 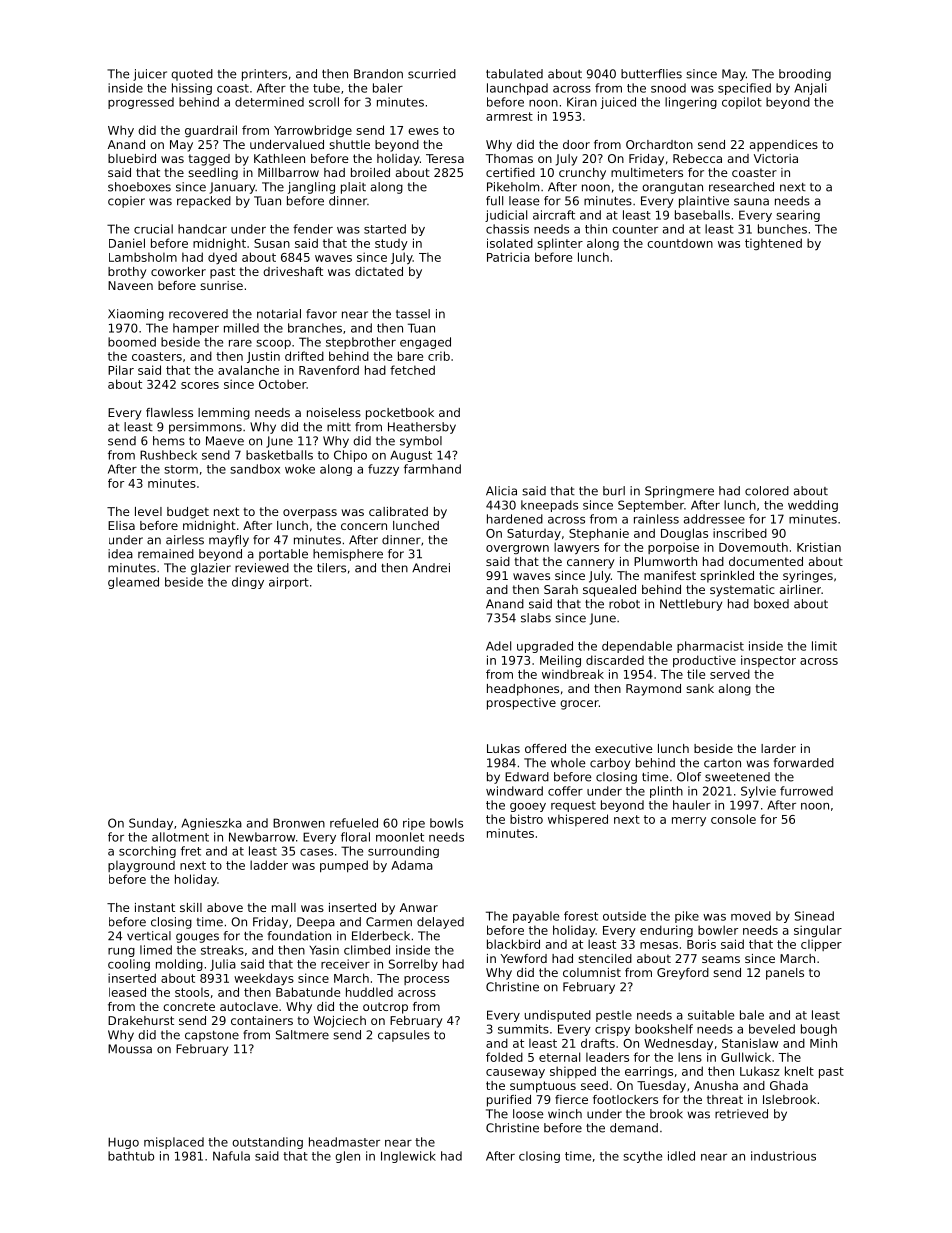 What do you see at coordinates (141, 103) in the page?
I see `progressed` at bounding box center [141, 103].
